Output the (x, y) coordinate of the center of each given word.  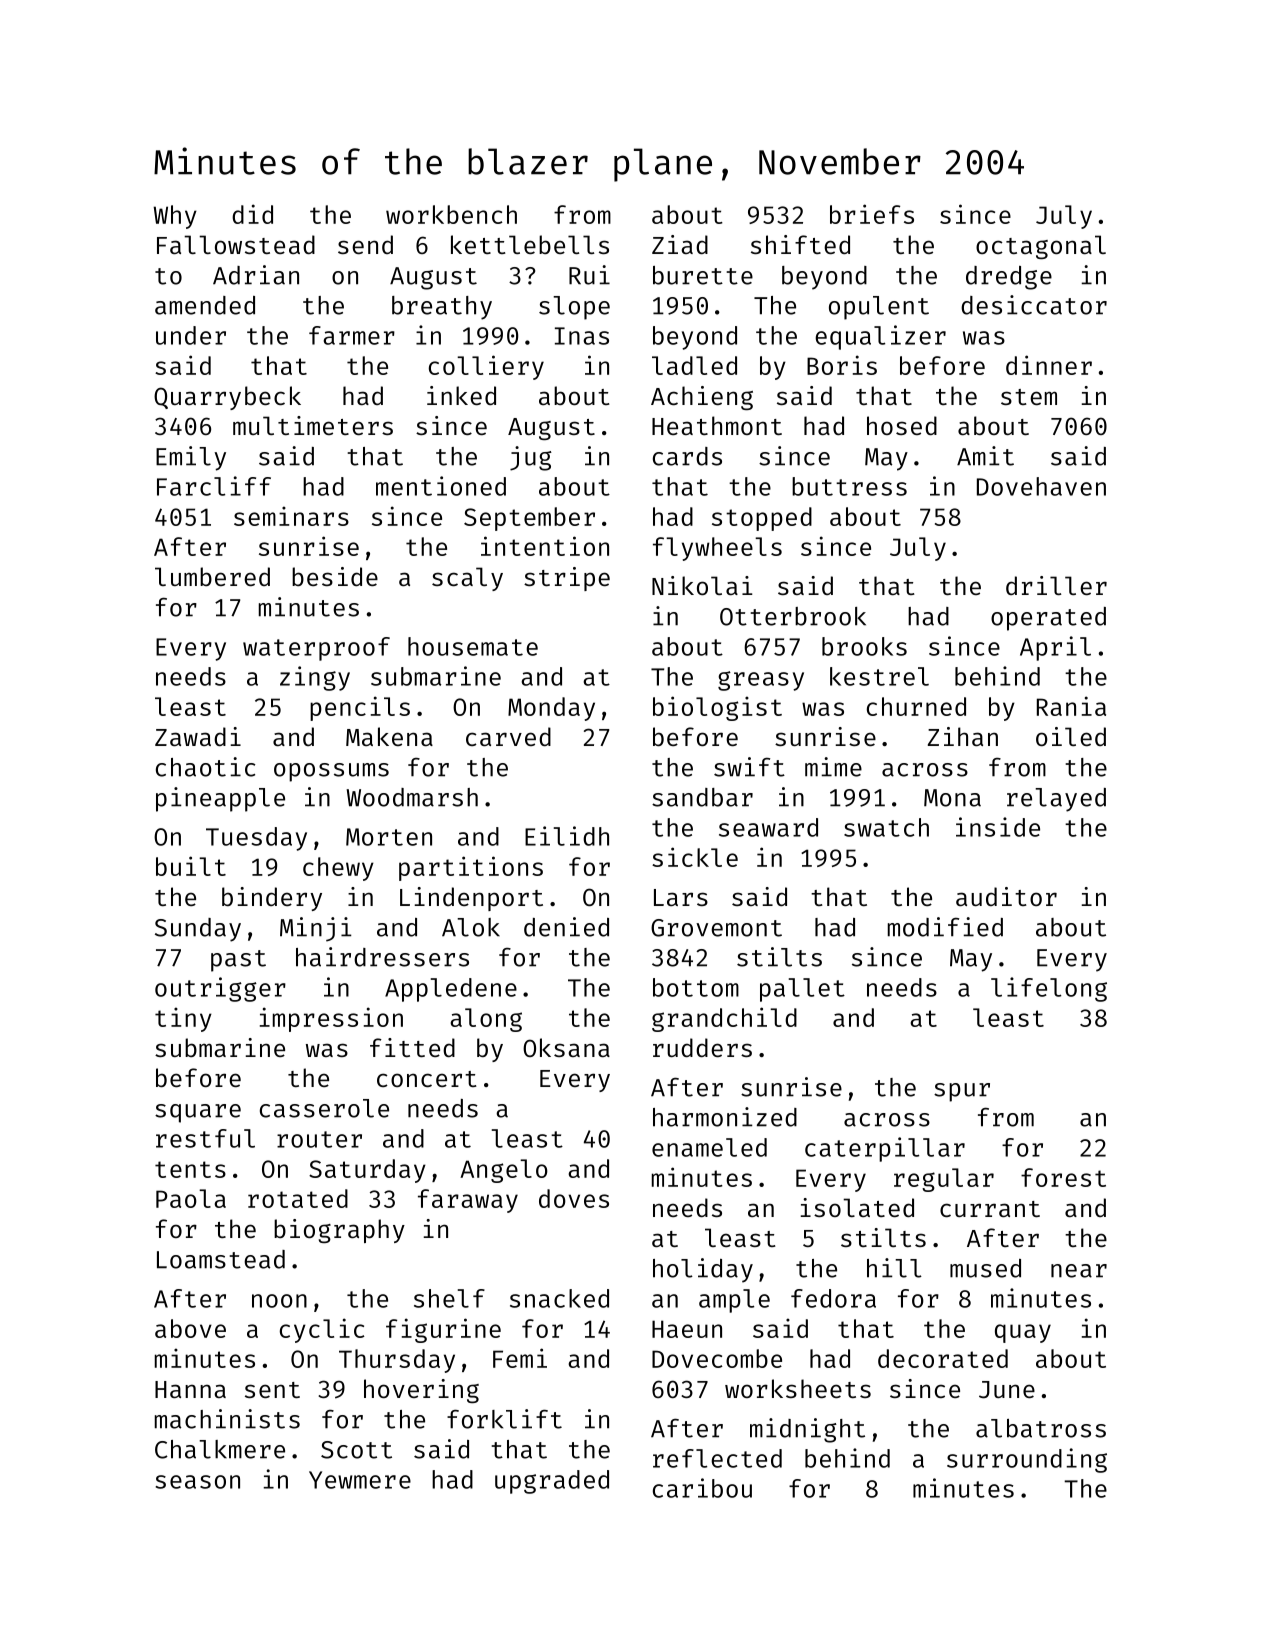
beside (335, 576)
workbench (451, 214)
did (252, 214)
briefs (872, 214)
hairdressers (382, 957)
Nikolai (702, 585)
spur (962, 1092)
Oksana (566, 1047)
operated (1048, 619)
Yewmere (360, 1480)
